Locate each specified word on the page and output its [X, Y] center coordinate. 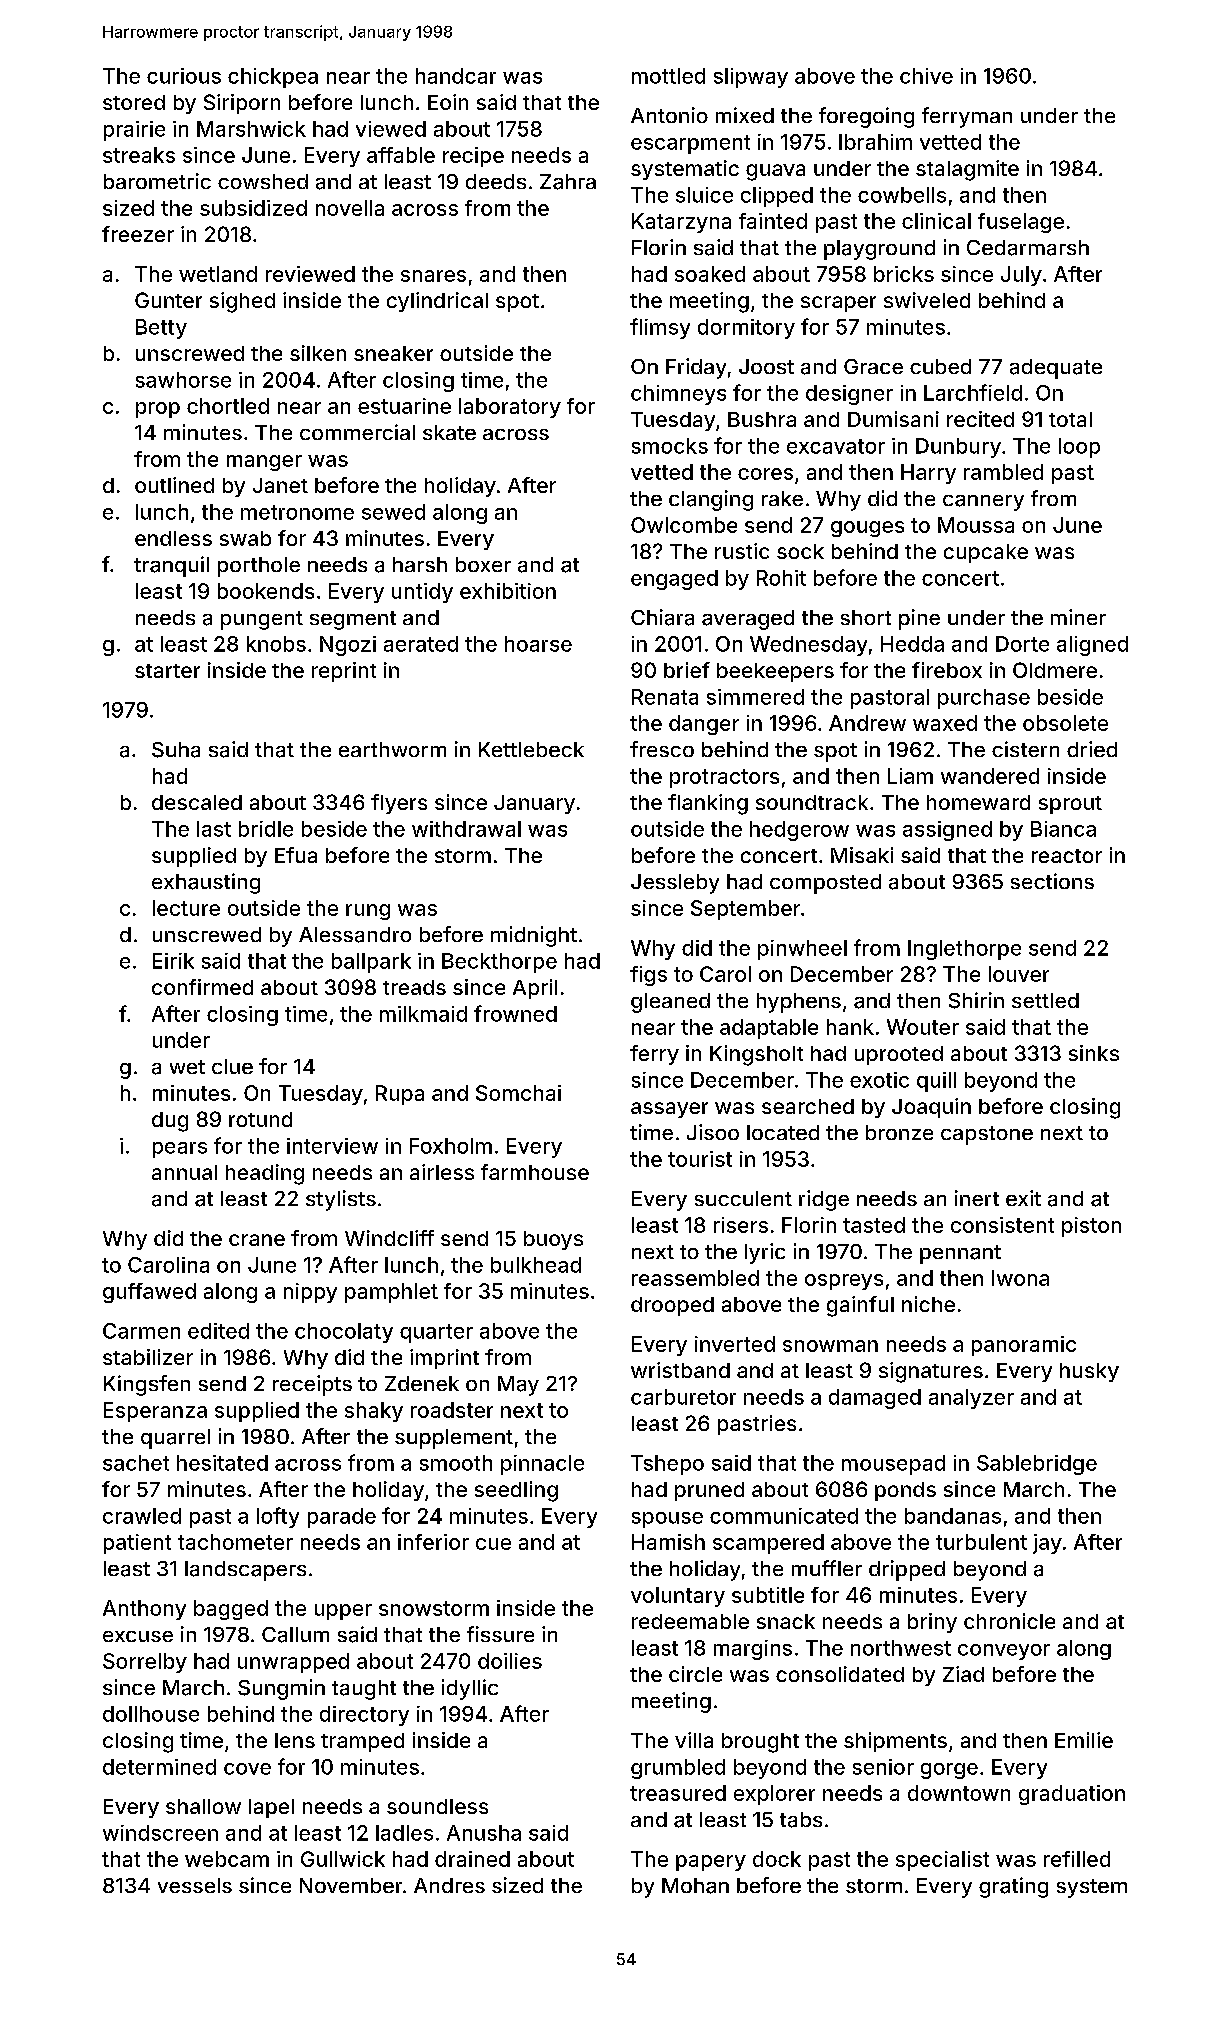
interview [332, 1146]
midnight [534, 936]
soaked [710, 274]
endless [173, 538]
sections [1052, 881]
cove [247, 1769]
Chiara [662, 617]
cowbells [902, 195]
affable [401, 155]
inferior [433, 1542]
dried [1092, 749]
